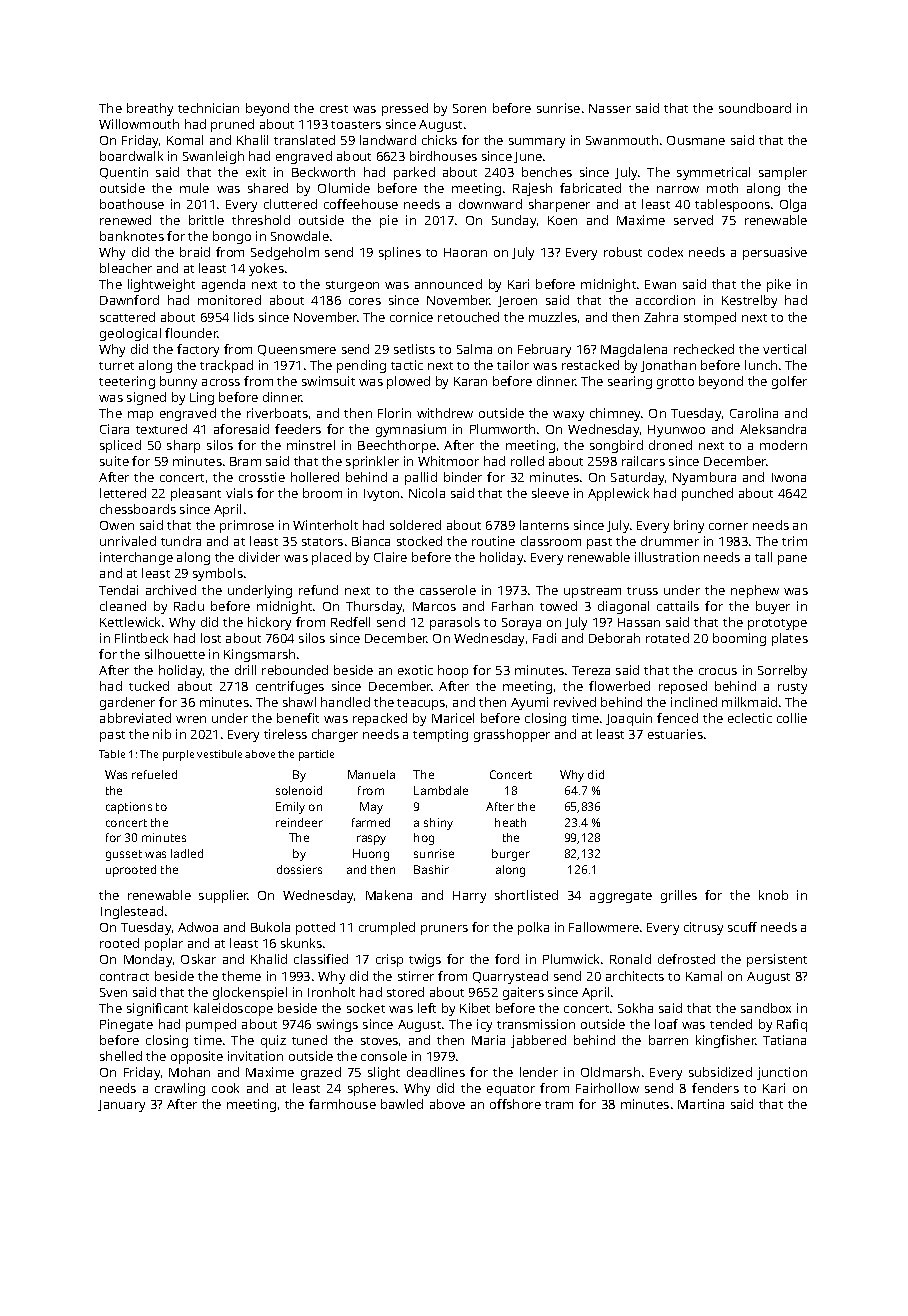 This screenshot has height=1316, width=908. I want to click on Tendai, so click(118, 590).
